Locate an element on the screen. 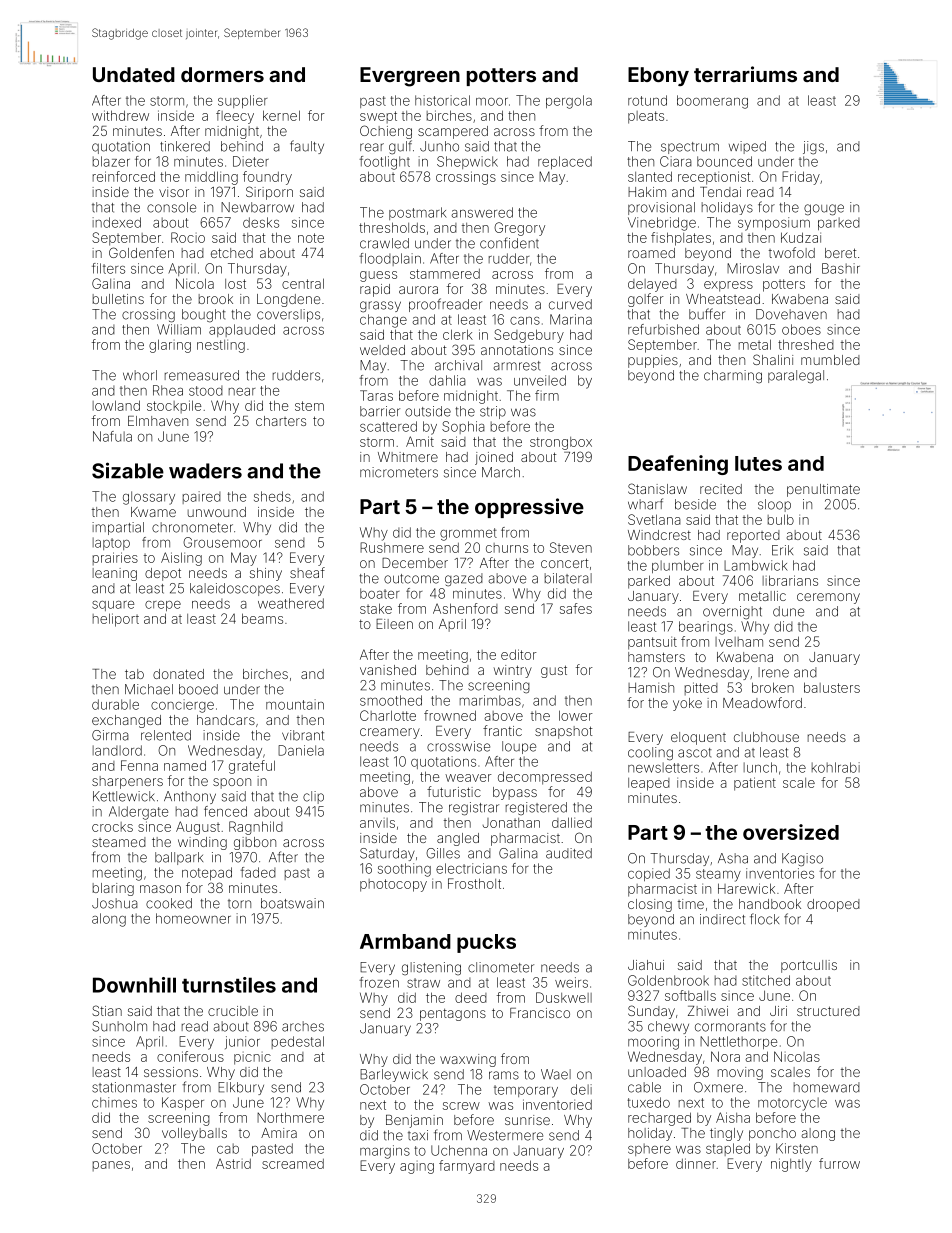  kaleidoscopes is located at coordinates (235, 589).
